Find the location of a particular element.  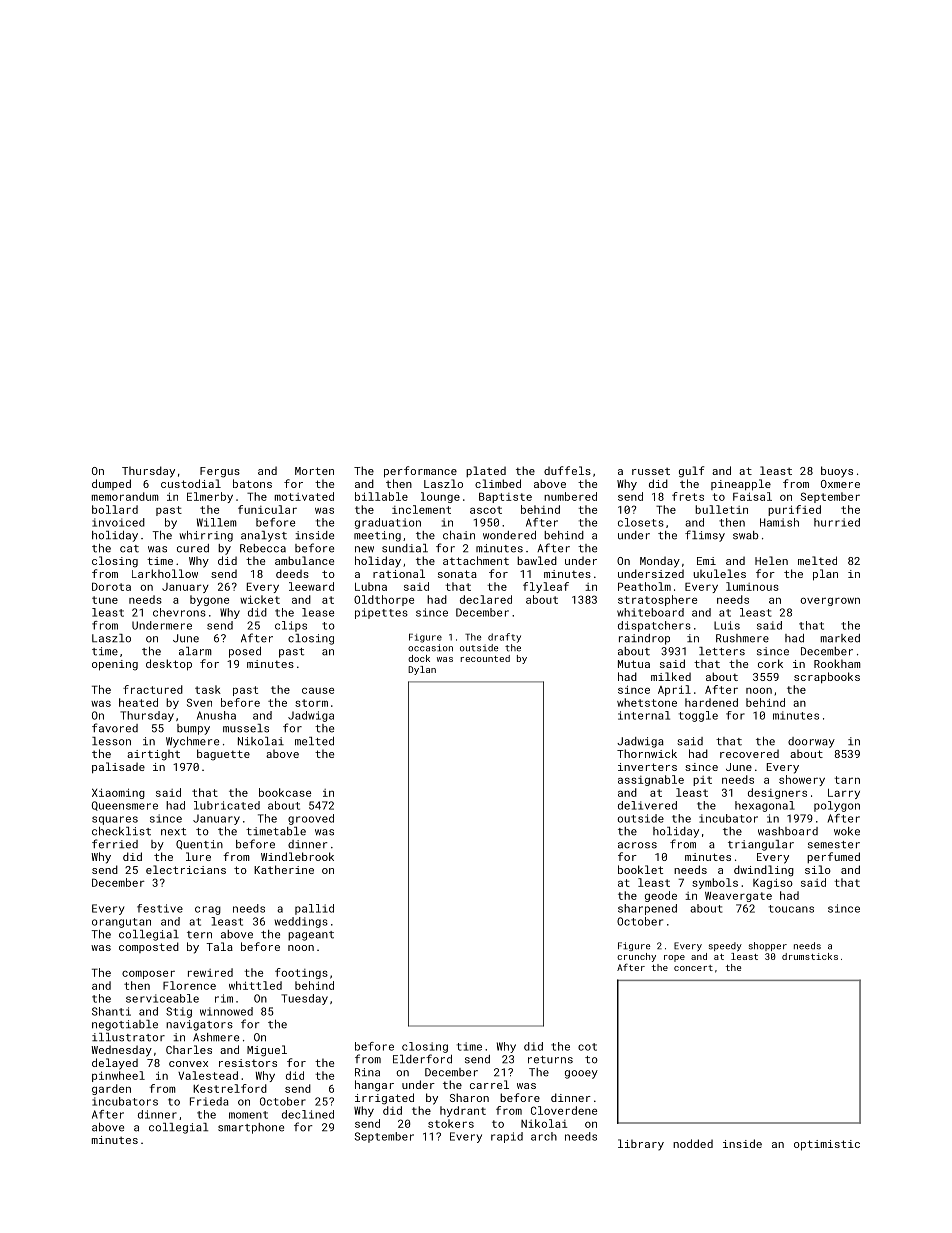

duffels is located at coordinates (567, 470).
